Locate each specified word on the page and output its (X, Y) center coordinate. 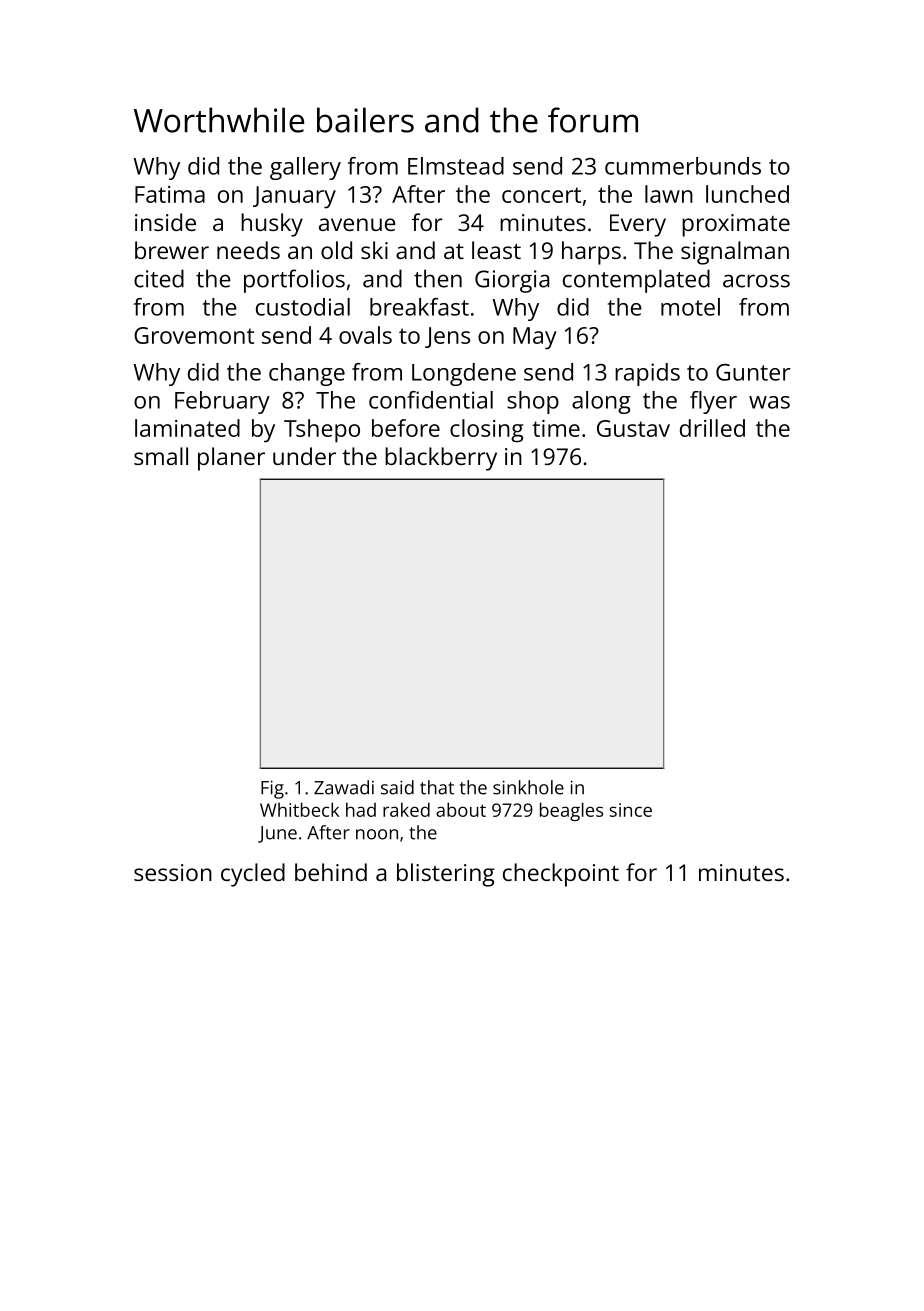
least (496, 250)
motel (690, 307)
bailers (365, 120)
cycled (253, 875)
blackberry (441, 459)
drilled (712, 428)
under (304, 456)
